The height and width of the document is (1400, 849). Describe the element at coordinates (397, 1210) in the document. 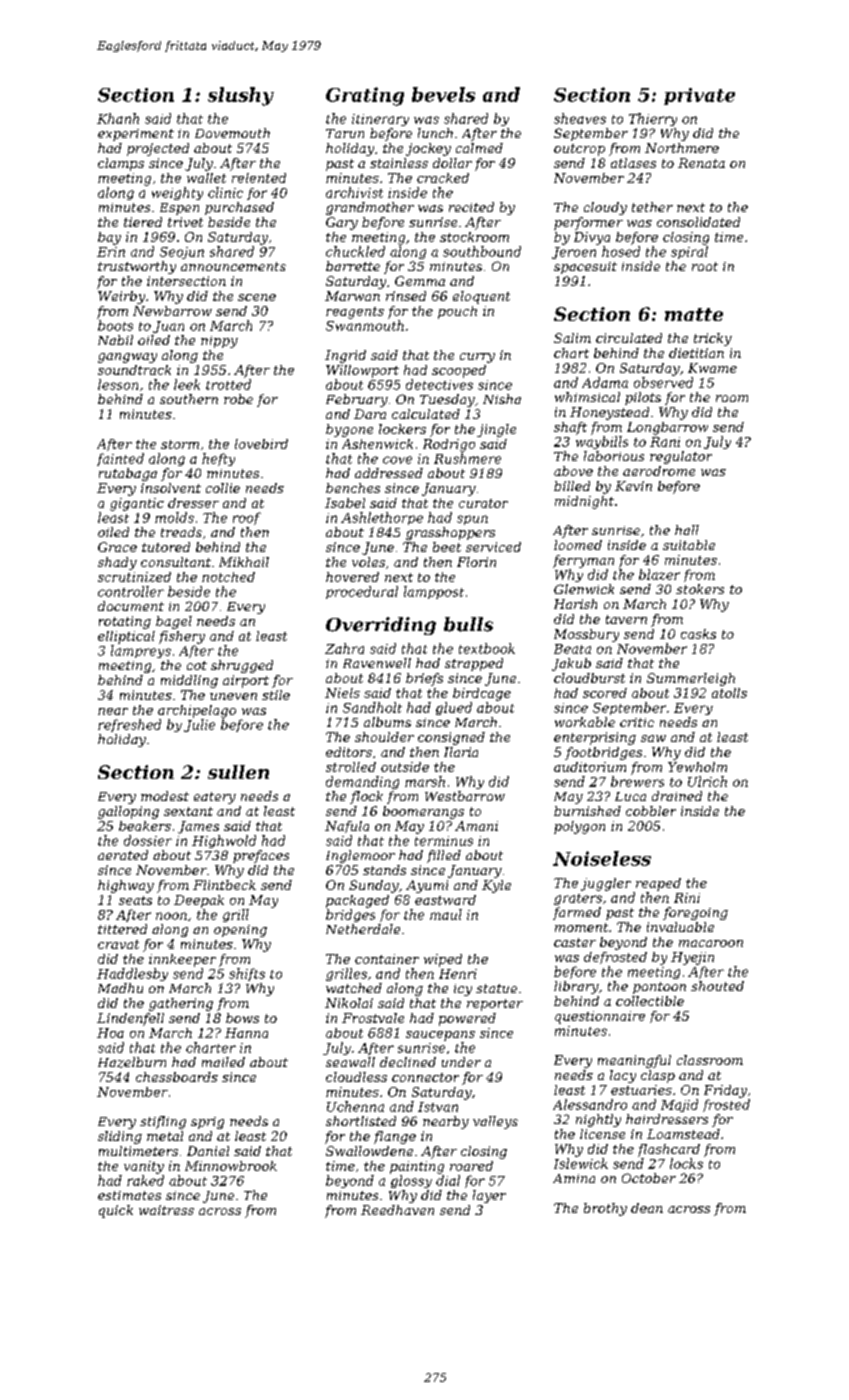

I see `Reedhaven` at that location.
